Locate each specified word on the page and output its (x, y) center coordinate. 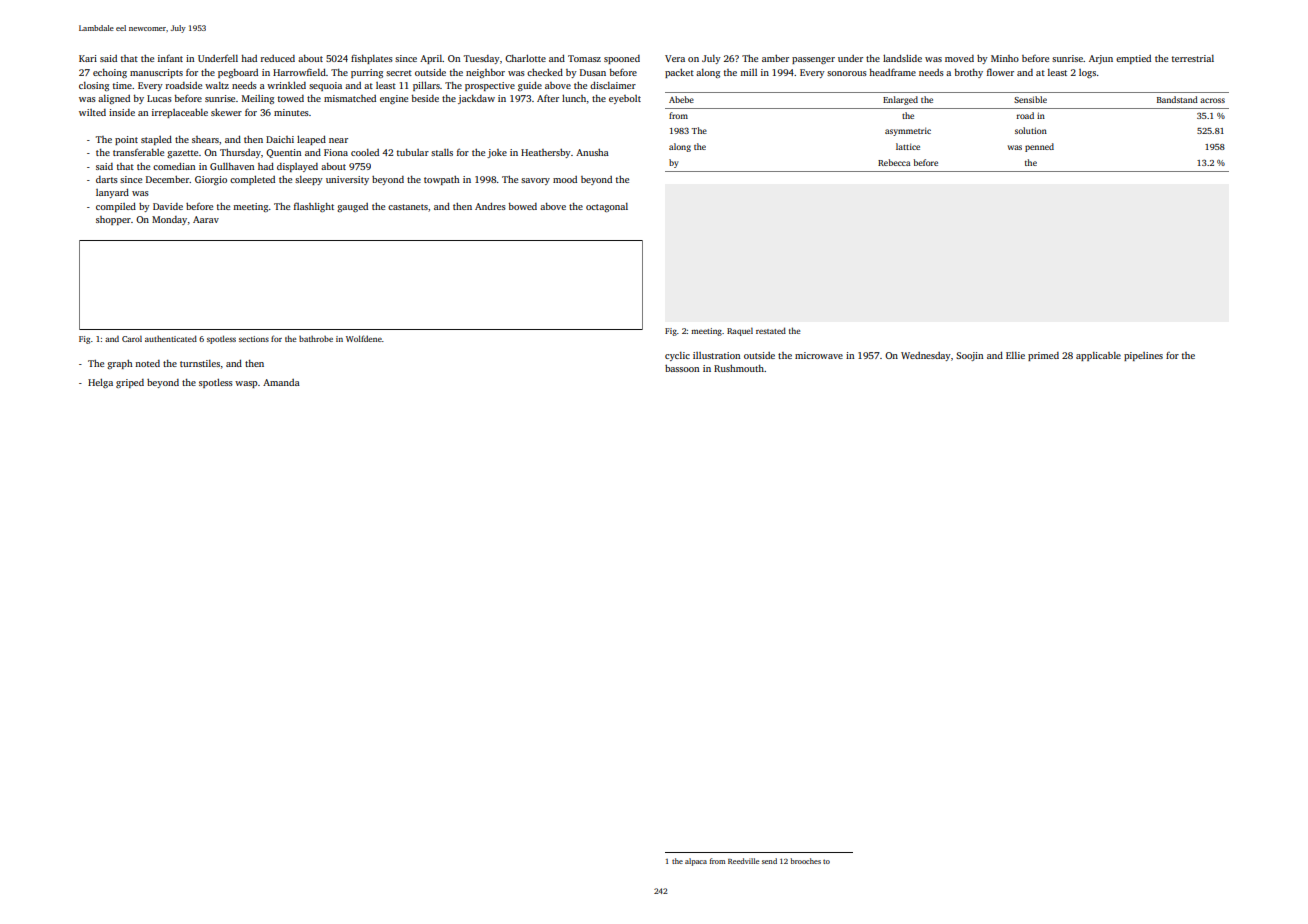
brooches (806, 861)
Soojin (969, 356)
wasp (246, 384)
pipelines (1143, 356)
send (769, 861)
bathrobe (316, 339)
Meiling (258, 99)
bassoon (682, 368)
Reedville (743, 861)
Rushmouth (739, 368)
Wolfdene (364, 338)
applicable (1098, 356)
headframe (892, 72)
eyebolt (625, 99)
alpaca (696, 862)
